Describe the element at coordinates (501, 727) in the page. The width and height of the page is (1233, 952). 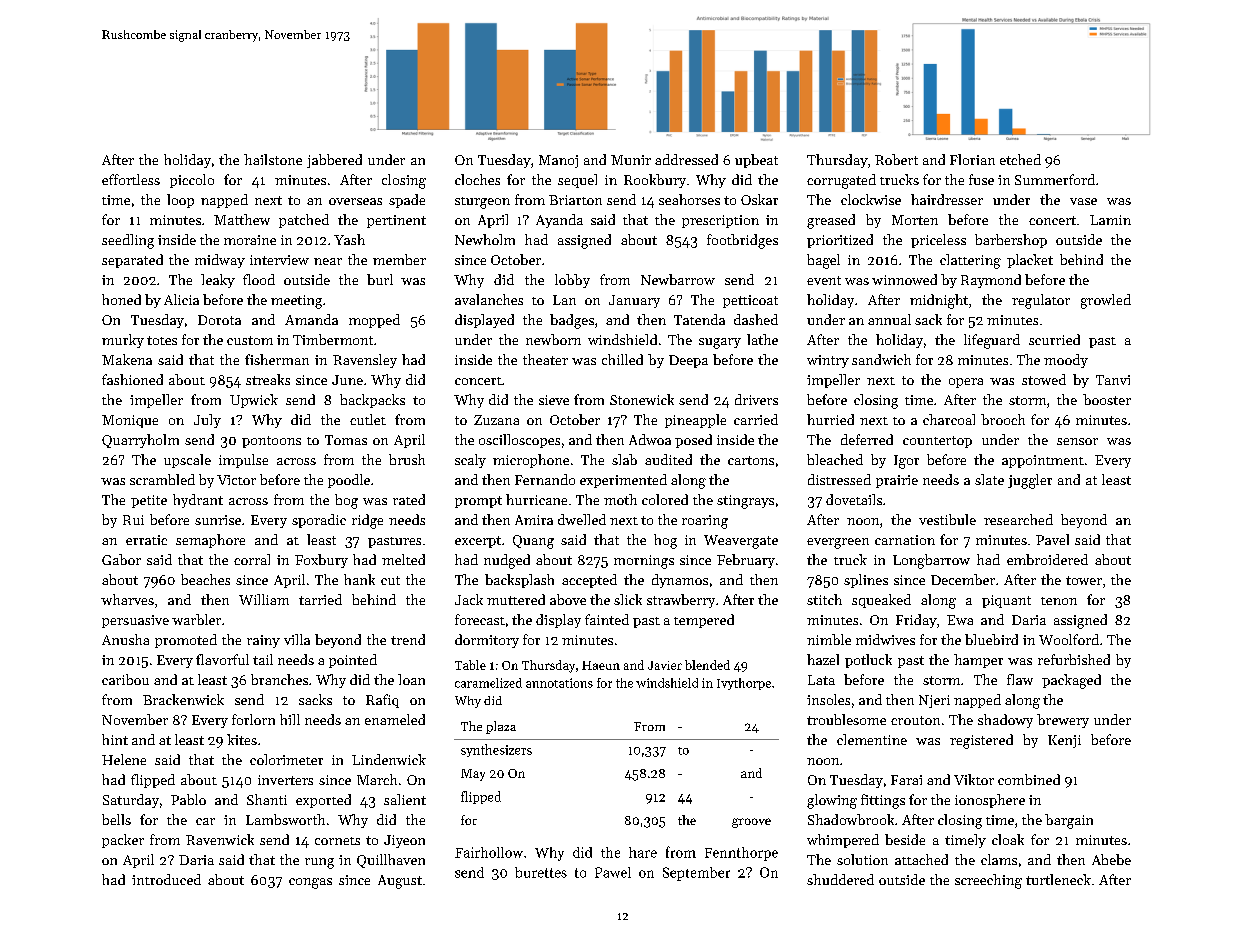
I see `plaza` at that location.
